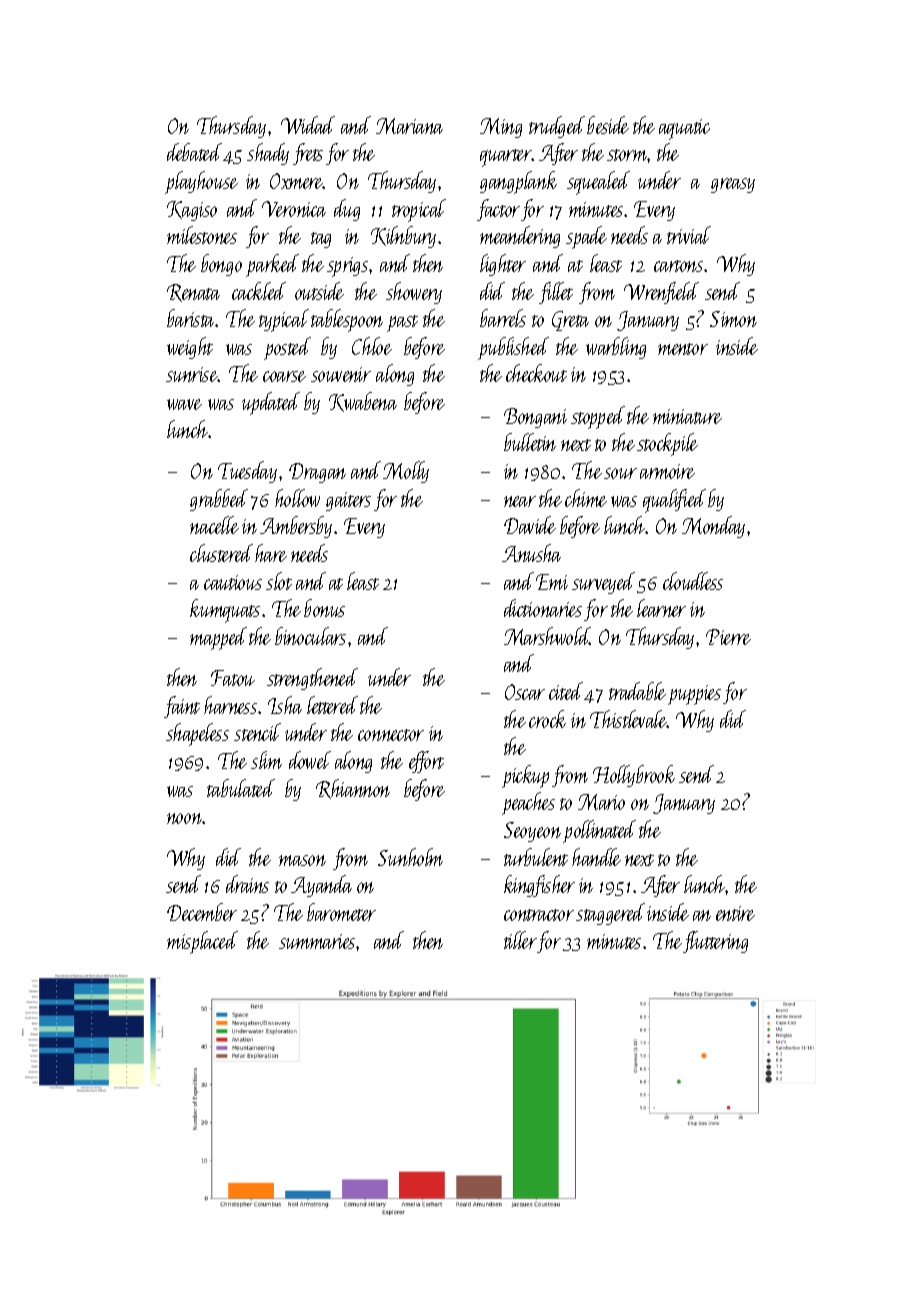 The image size is (924, 1311). I want to click on past, so click(402, 323).
